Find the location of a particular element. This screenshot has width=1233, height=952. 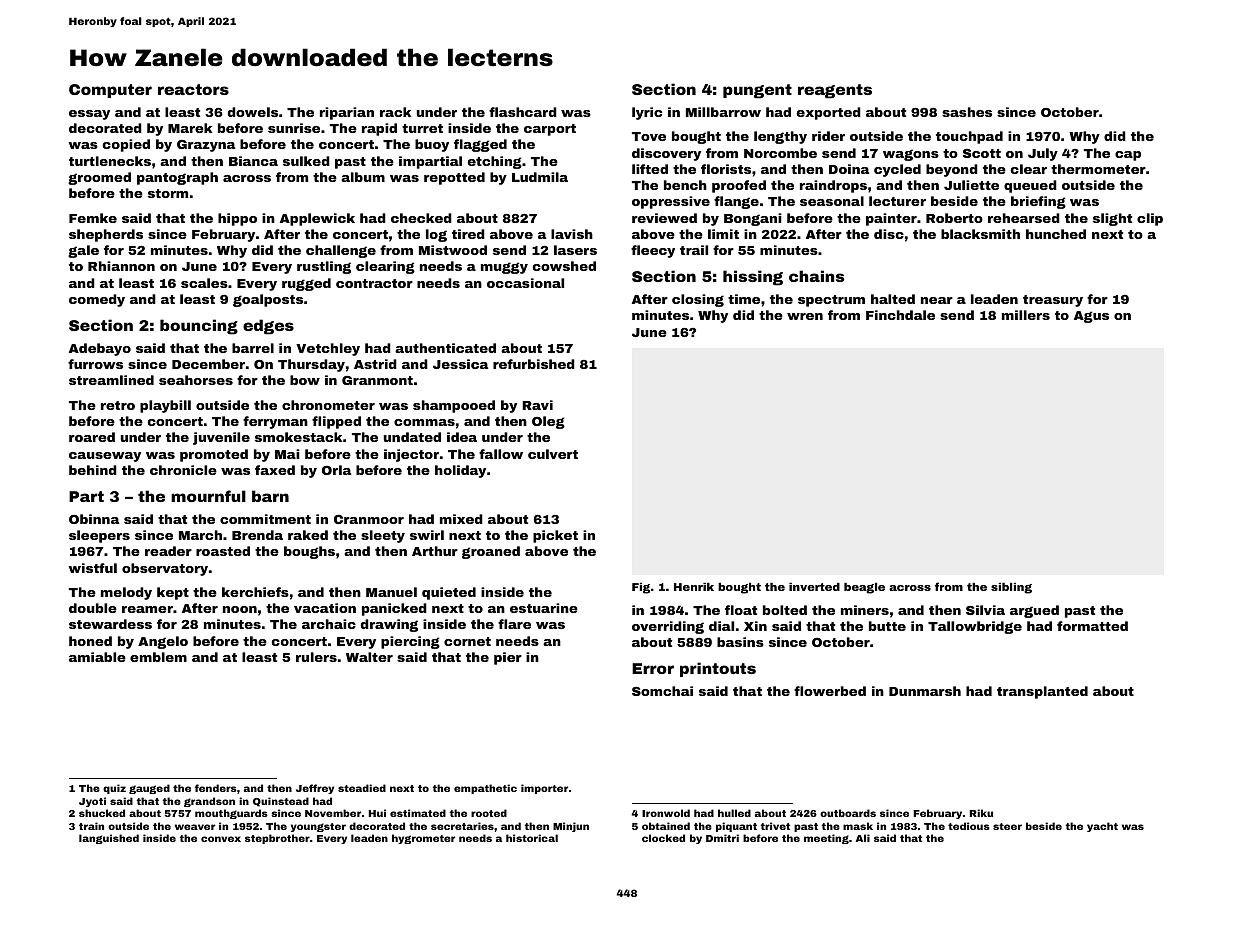

languished is located at coordinates (109, 839).
